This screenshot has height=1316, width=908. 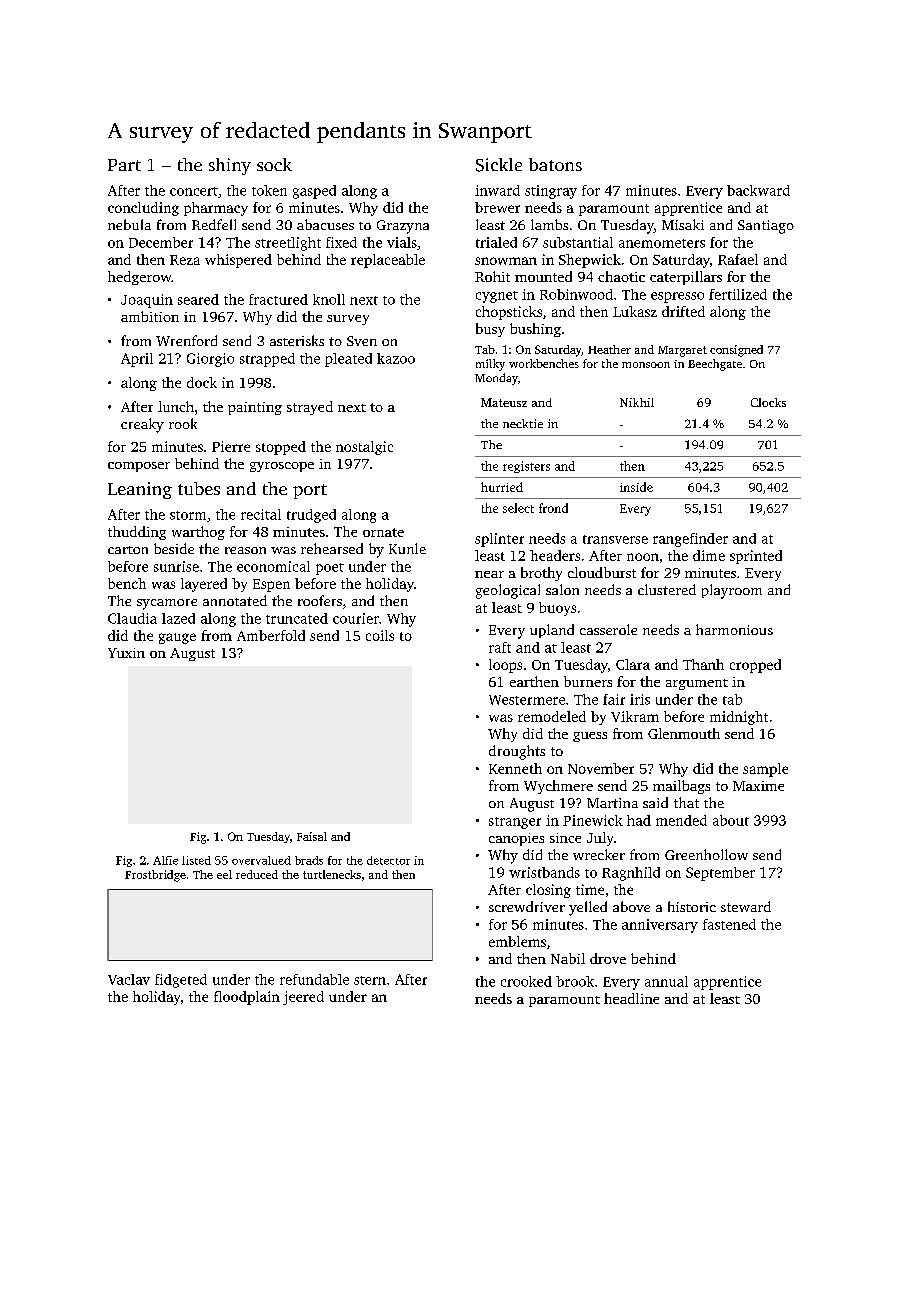 What do you see at coordinates (682, 351) in the screenshot?
I see `Margaret` at bounding box center [682, 351].
